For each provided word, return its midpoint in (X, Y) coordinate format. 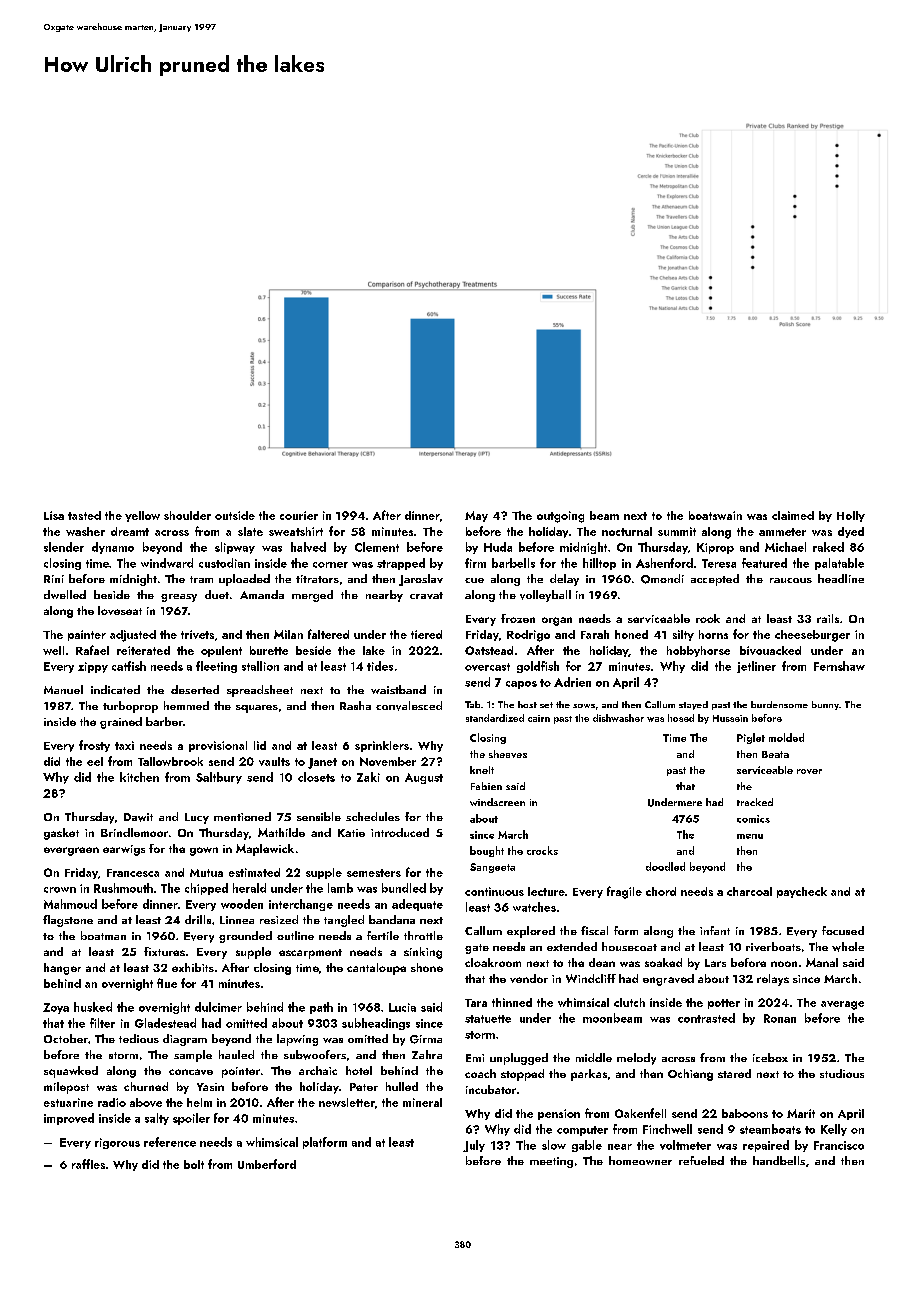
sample (193, 1056)
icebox (770, 1057)
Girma (426, 1039)
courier (299, 515)
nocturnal (627, 531)
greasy (179, 598)
